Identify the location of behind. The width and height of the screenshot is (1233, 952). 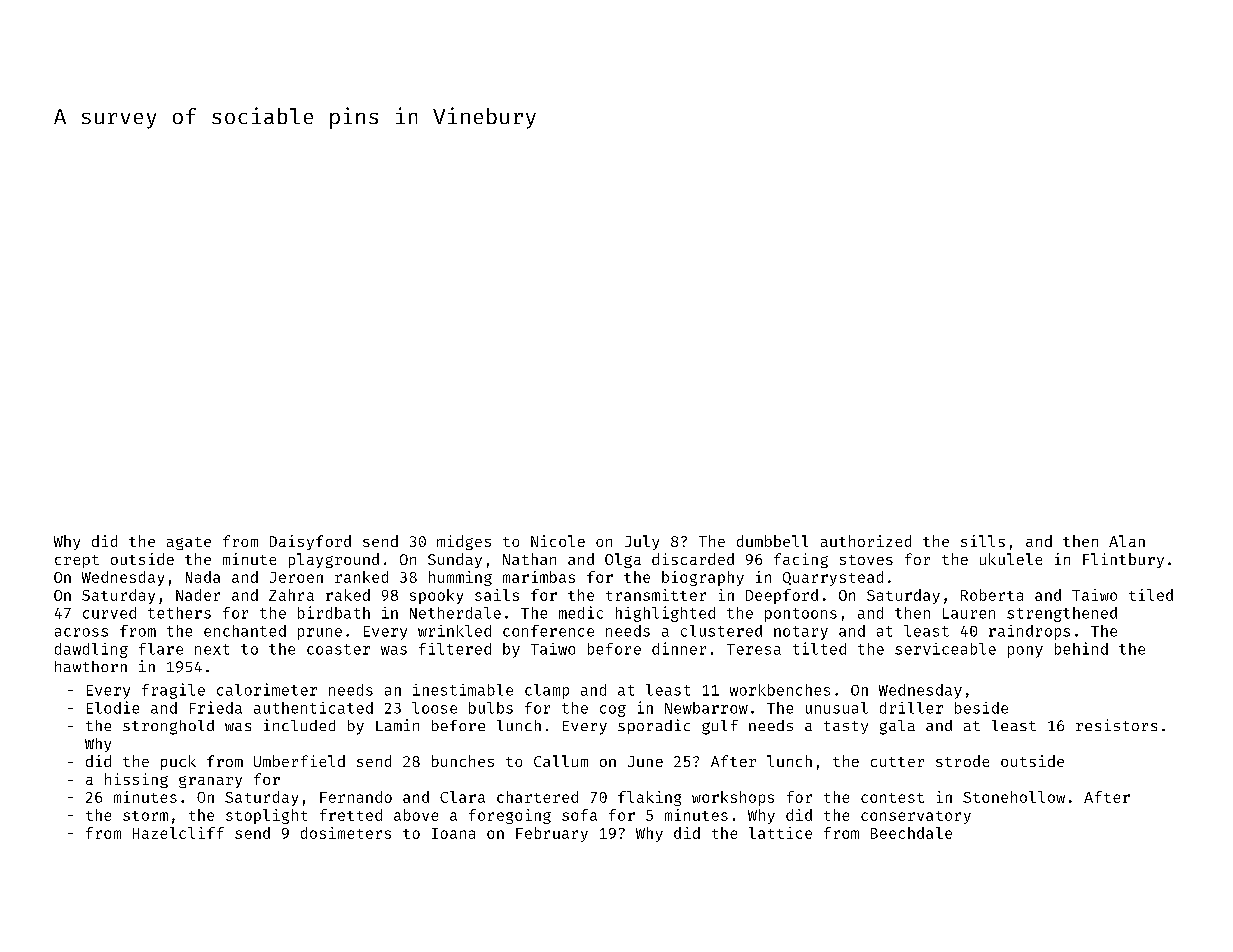
(1081, 648).
